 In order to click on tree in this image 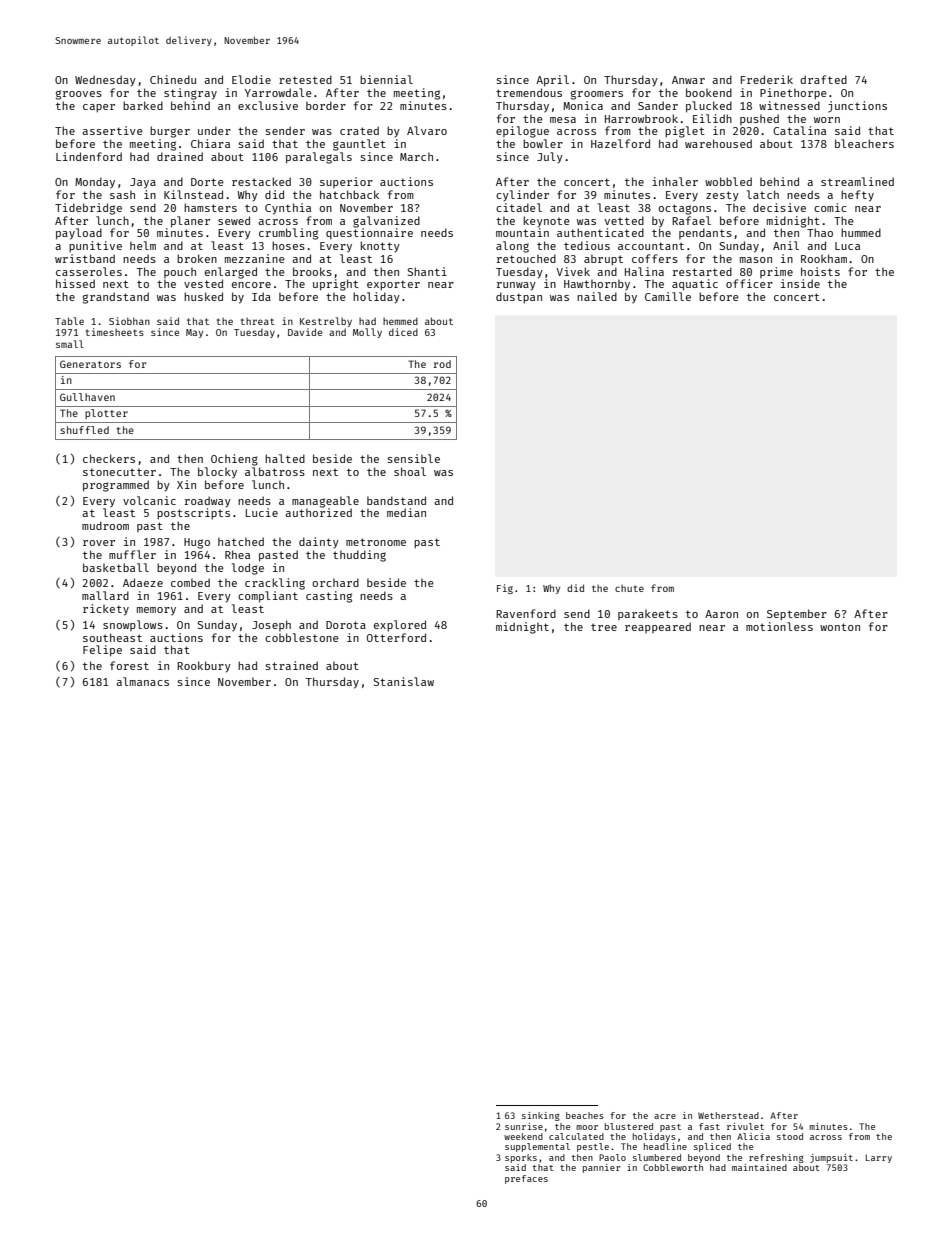, I will do `click(604, 627)`.
